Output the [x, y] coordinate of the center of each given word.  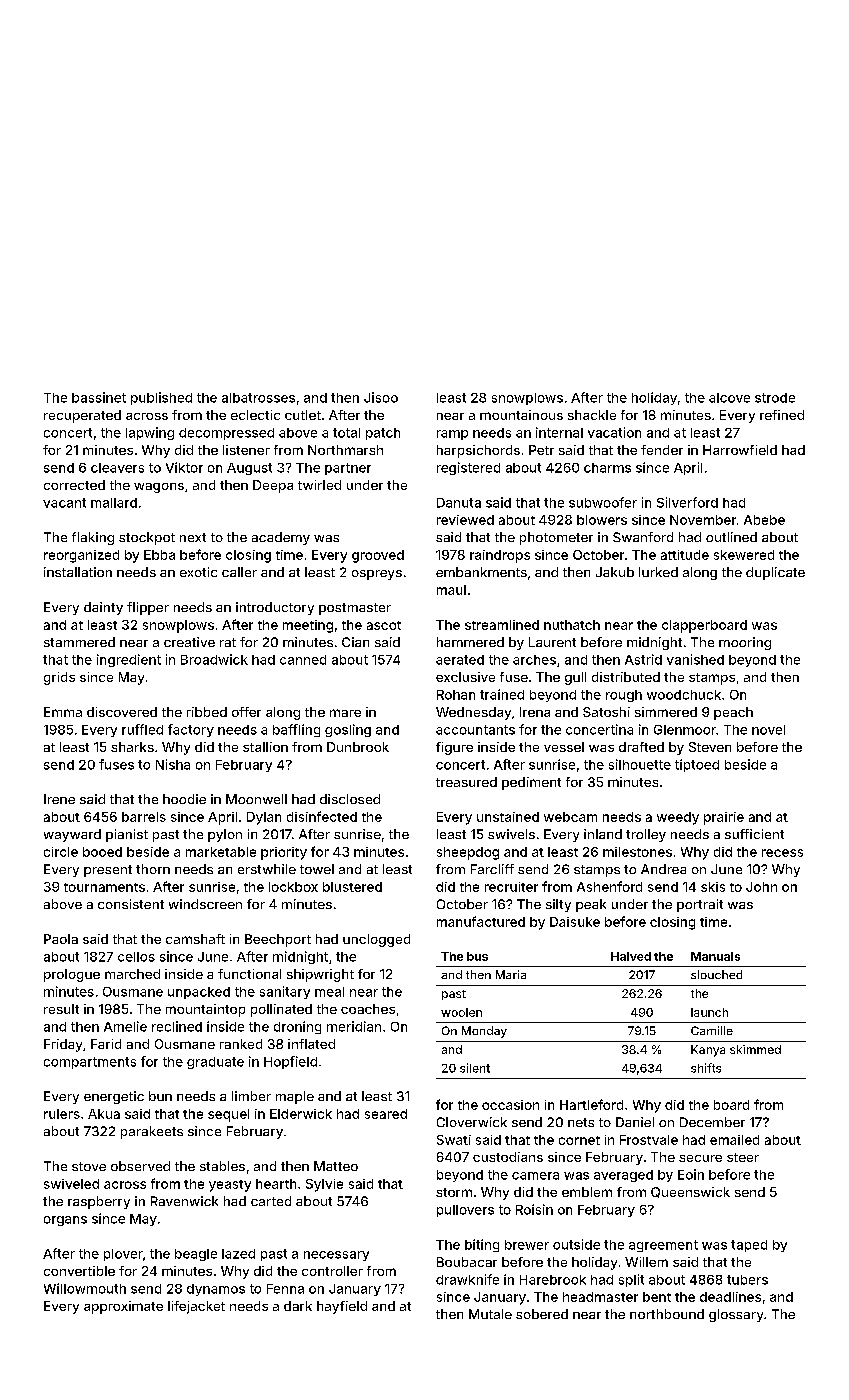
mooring [745, 643]
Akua [104, 1114]
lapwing [150, 433]
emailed [734, 1140]
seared [386, 1114]
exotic [198, 572]
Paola [61, 939]
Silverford [687, 502]
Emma [63, 712]
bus [477, 956]
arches [534, 660]
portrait [700, 905]
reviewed [465, 520]
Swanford [643, 537]
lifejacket [196, 1307]
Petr [541, 450]
